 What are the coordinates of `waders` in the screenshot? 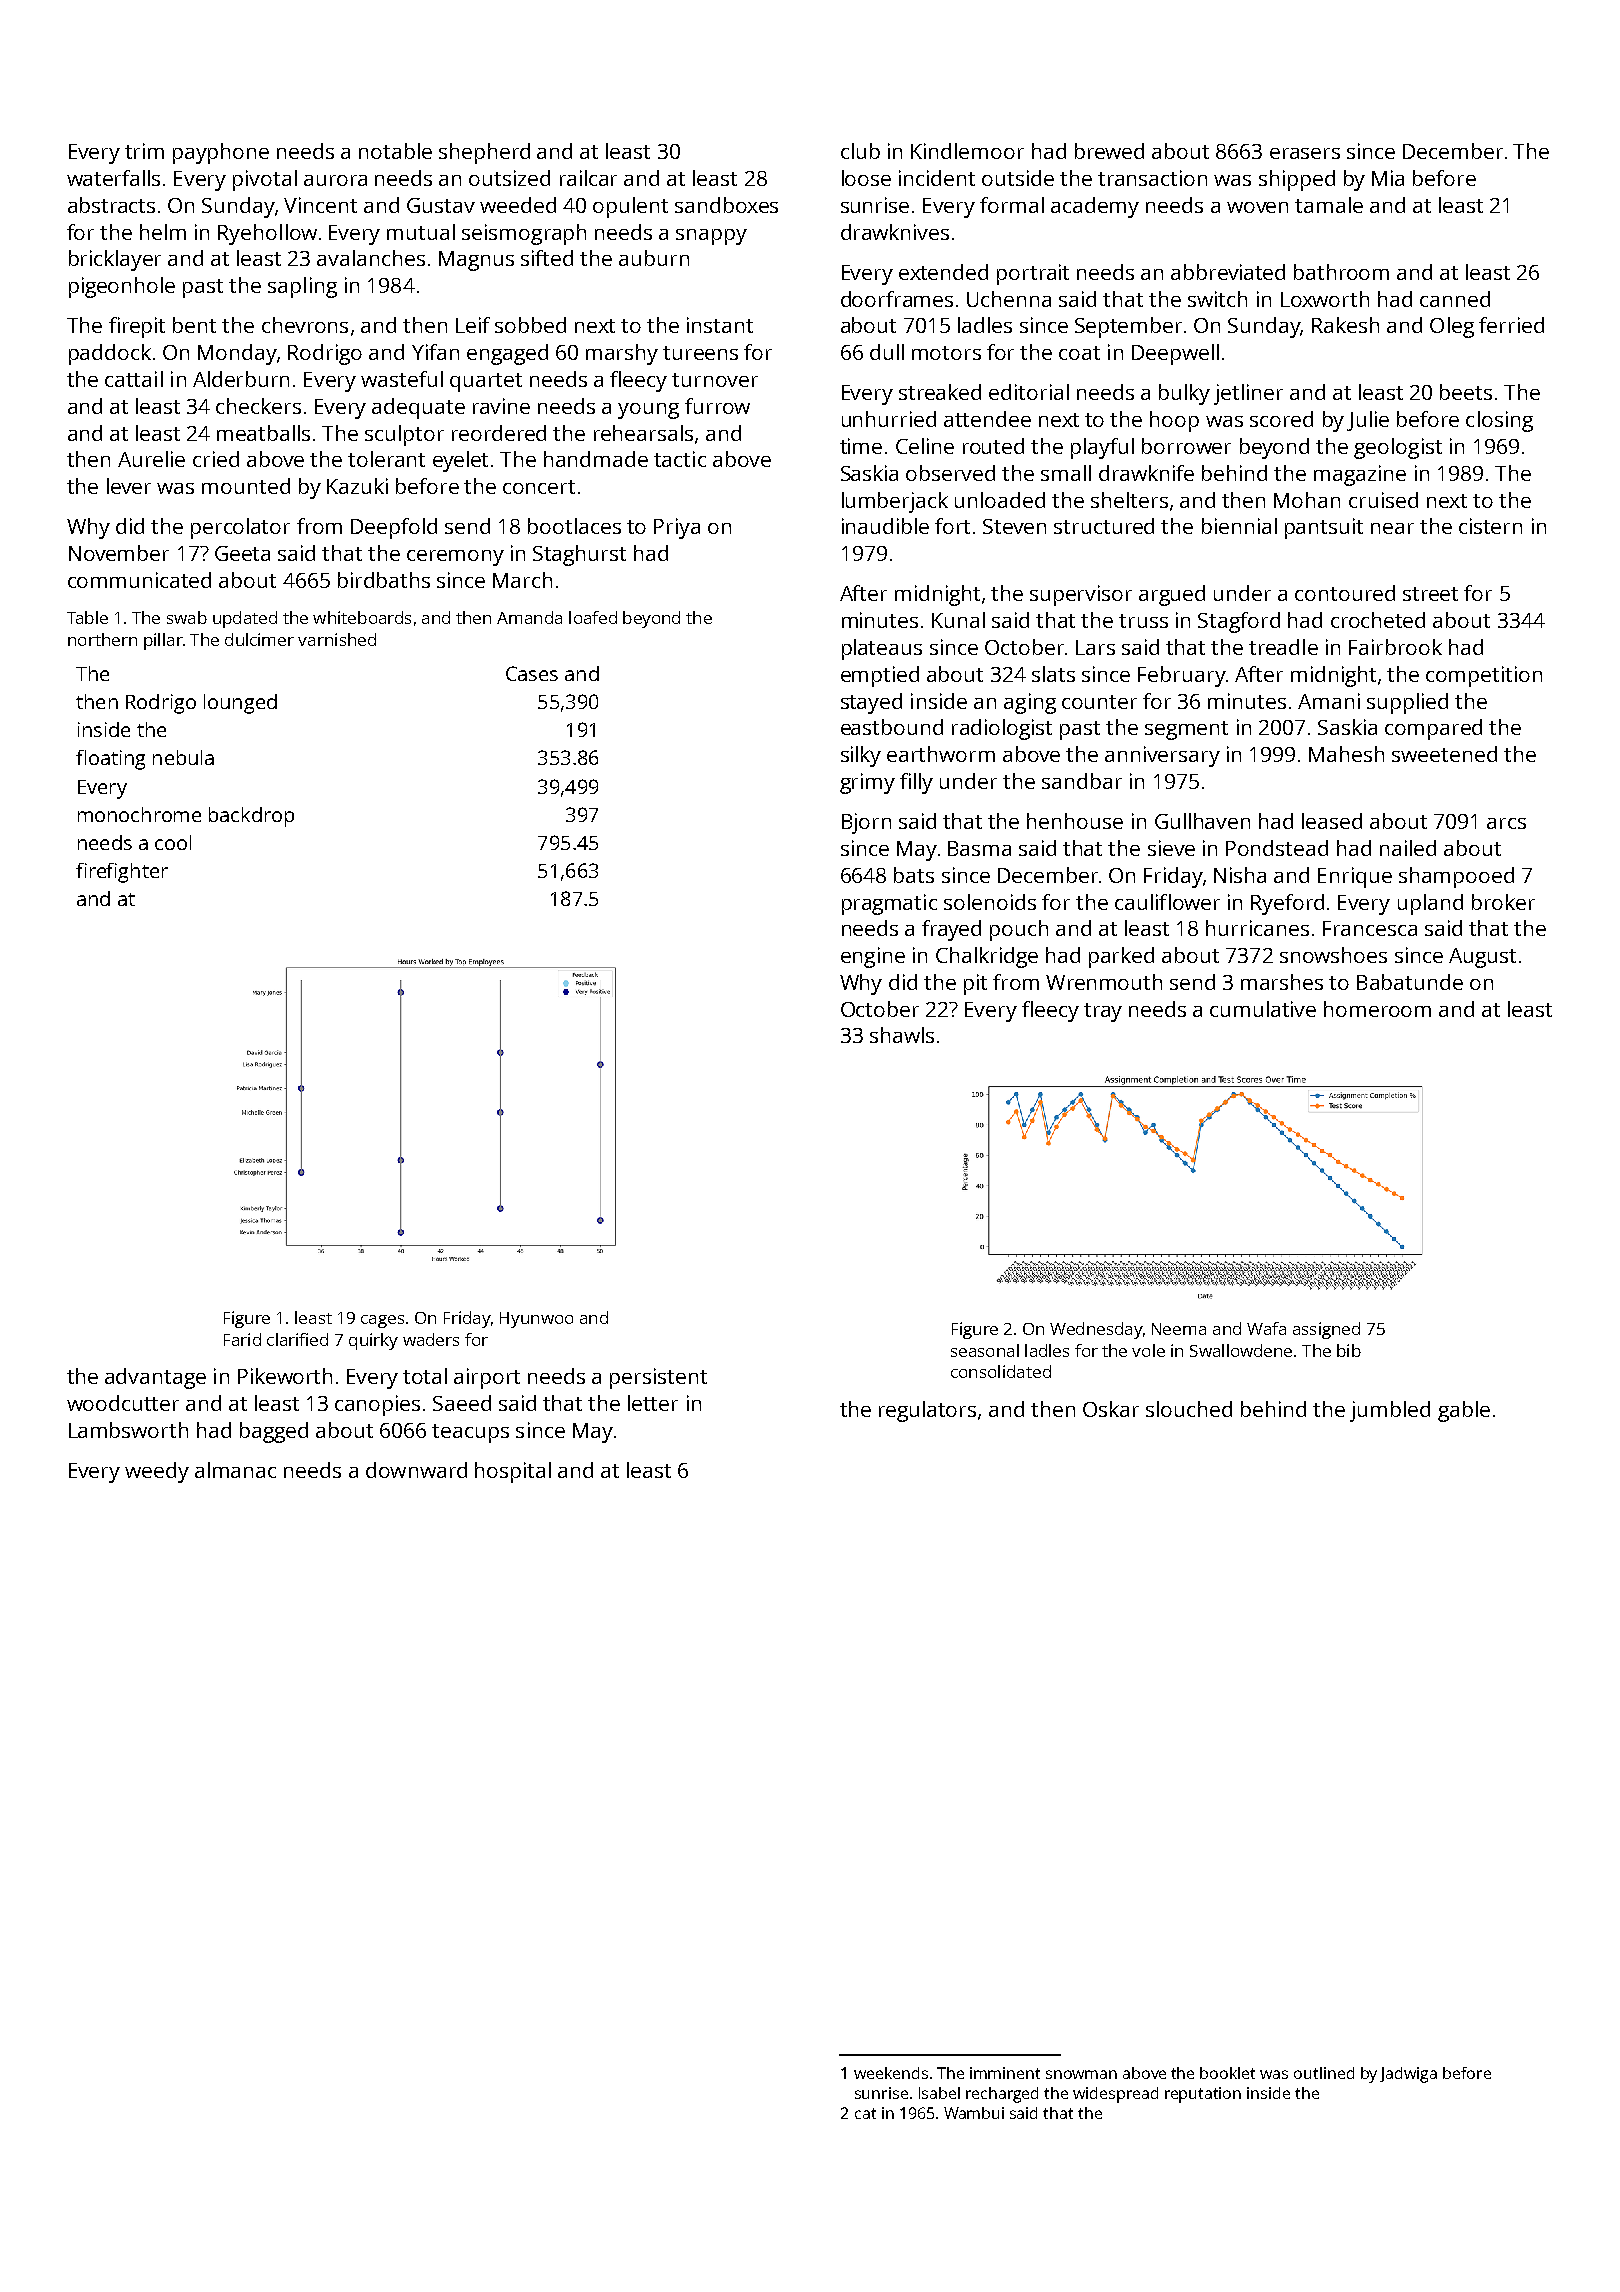 It's located at (431, 1339).
